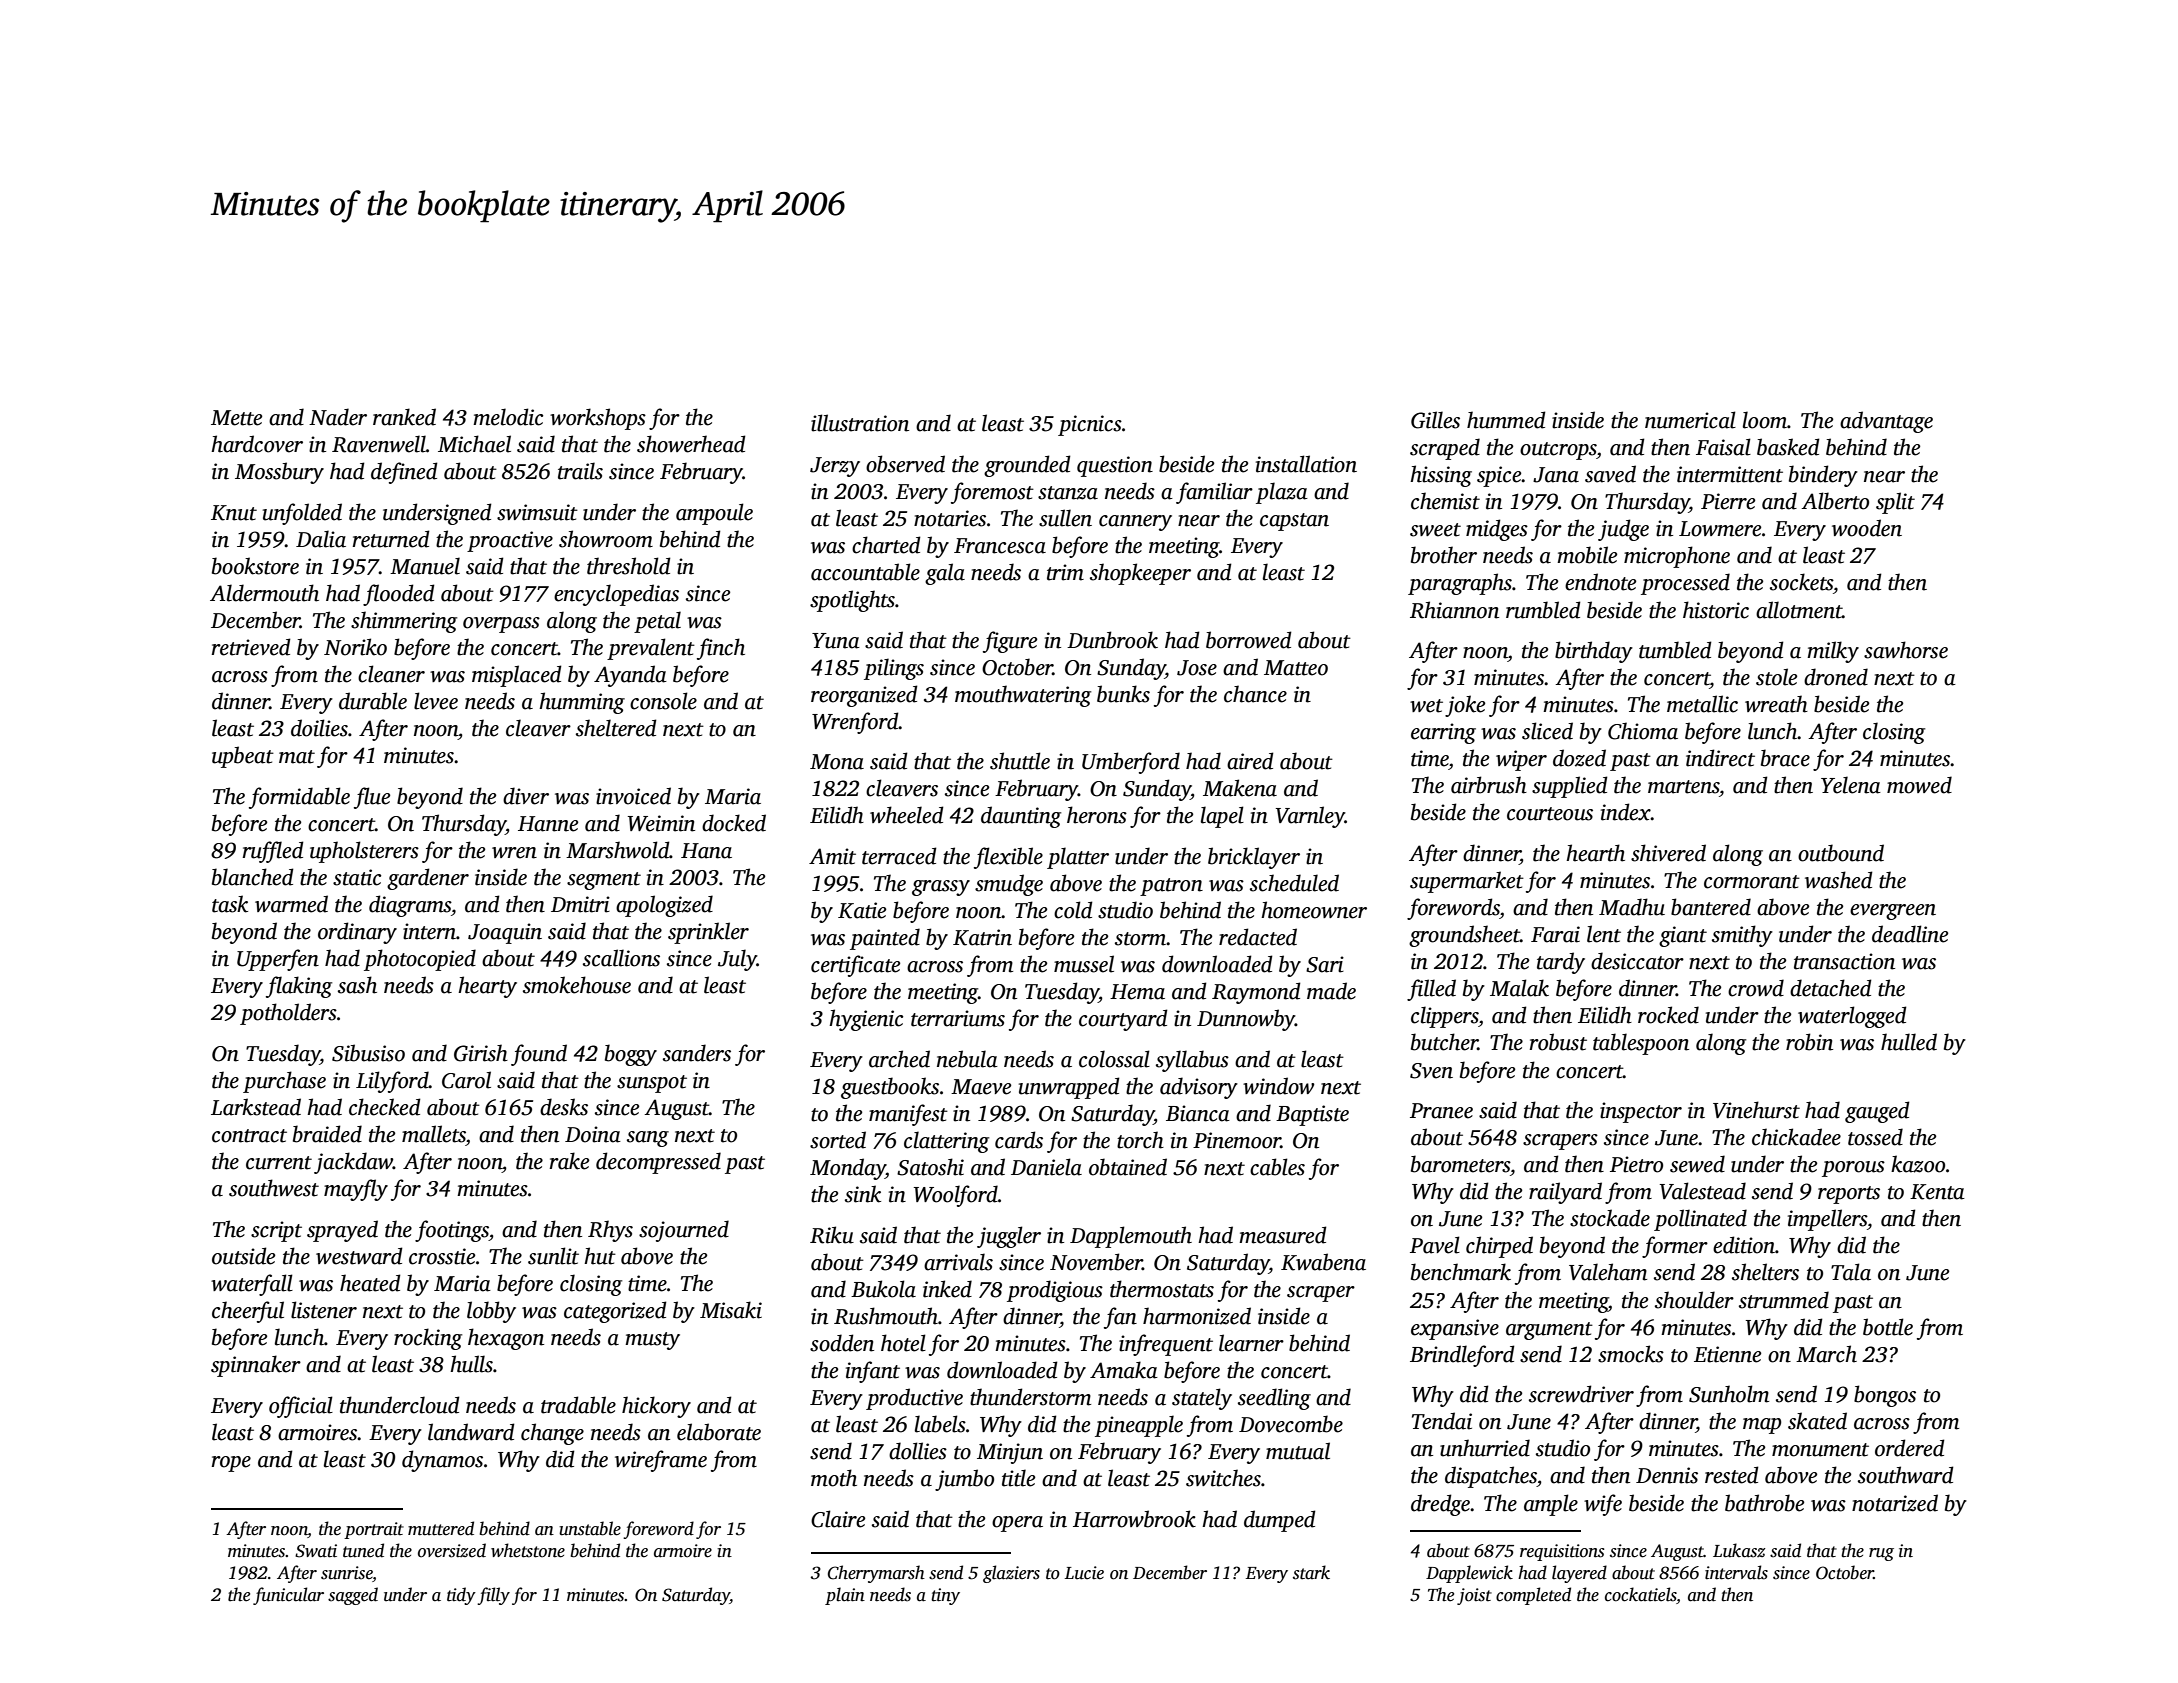  What do you see at coordinates (274, 1188) in the screenshot?
I see `southwest` at bounding box center [274, 1188].
